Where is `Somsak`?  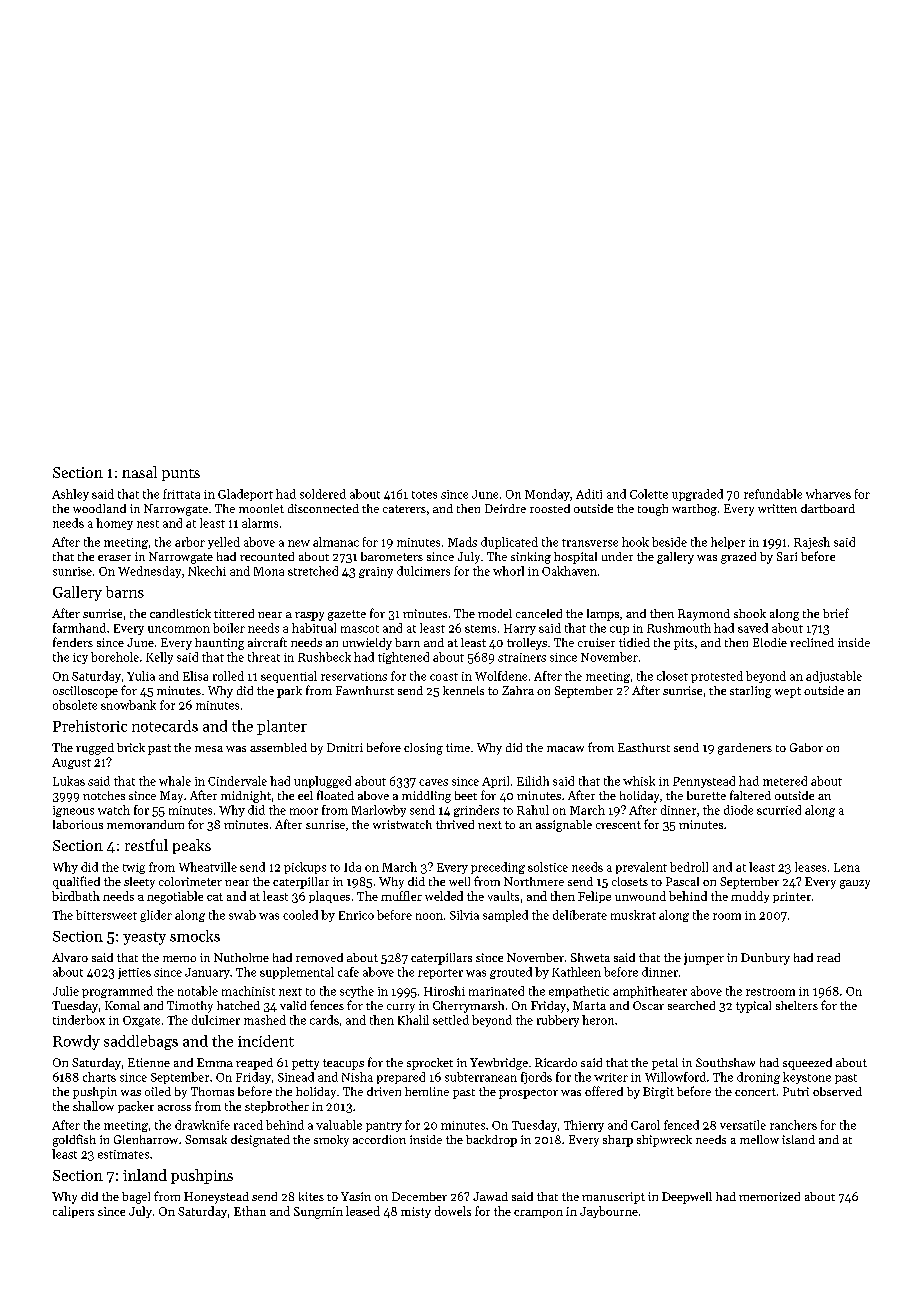
Somsak is located at coordinates (206, 1139).
